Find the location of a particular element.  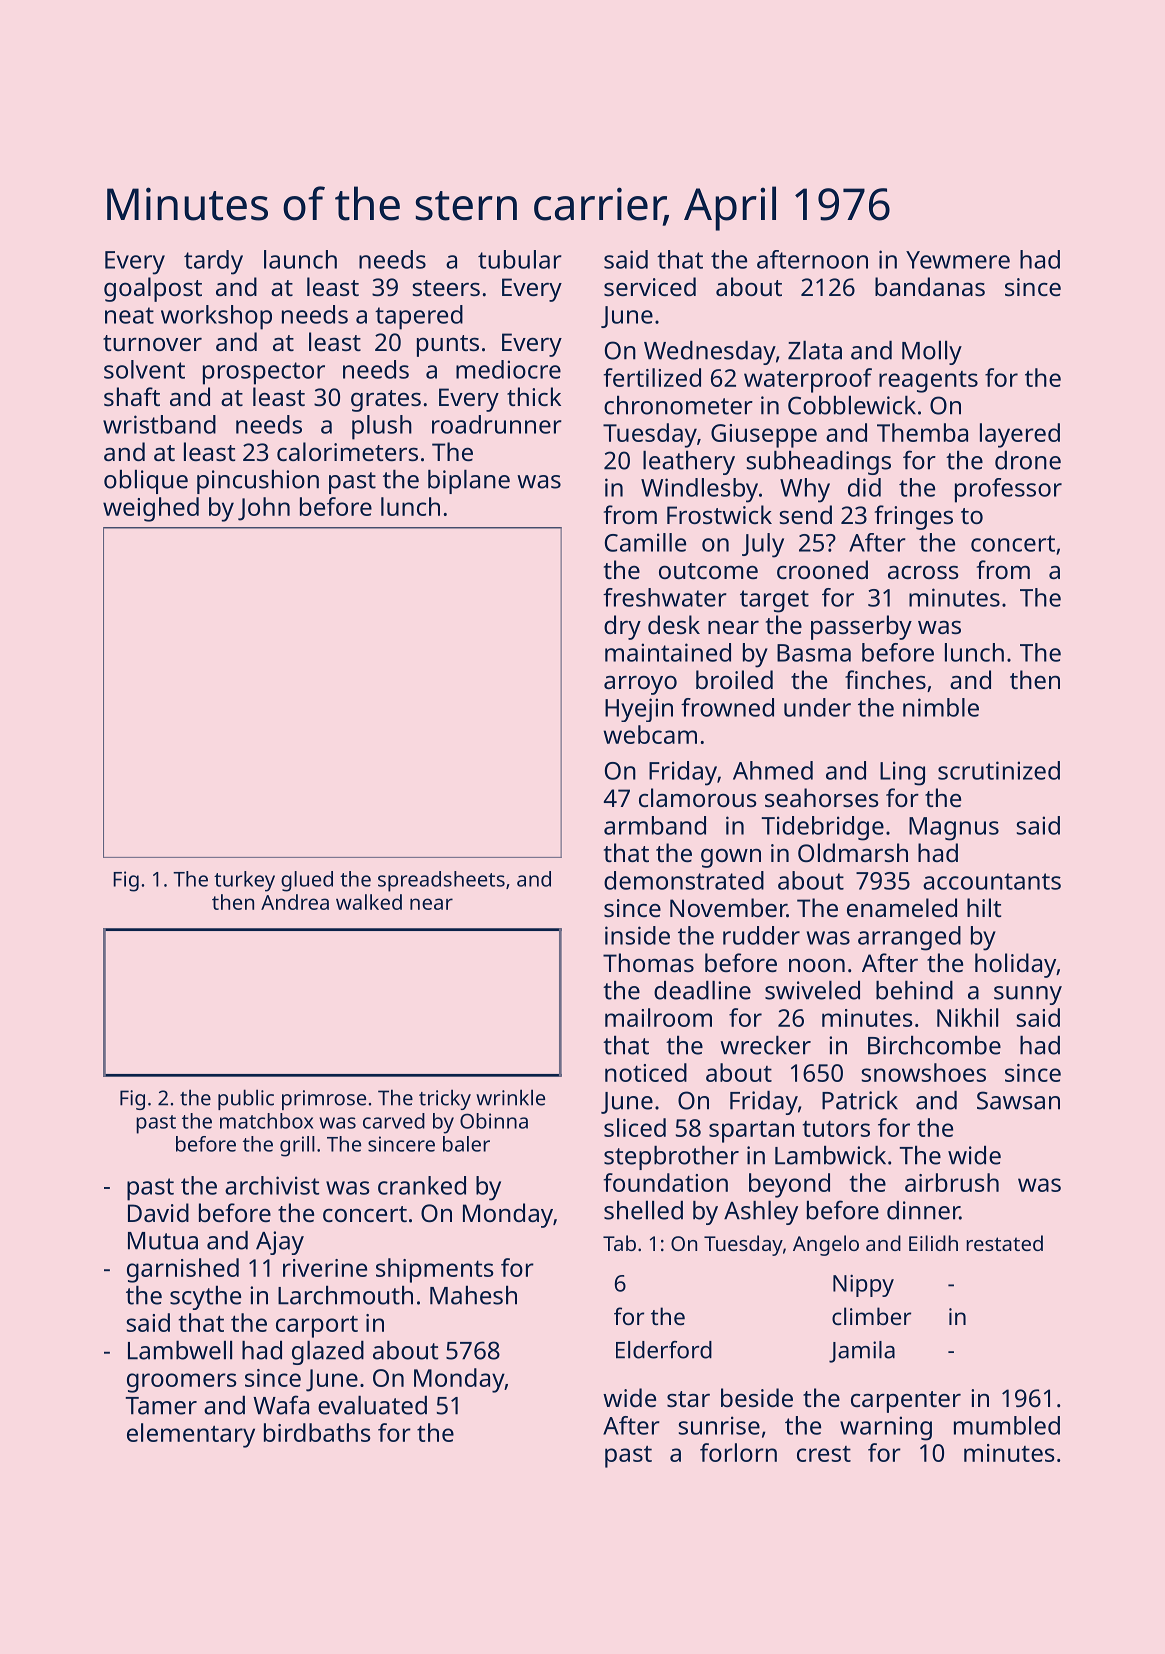

airbrush is located at coordinates (952, 1182).
